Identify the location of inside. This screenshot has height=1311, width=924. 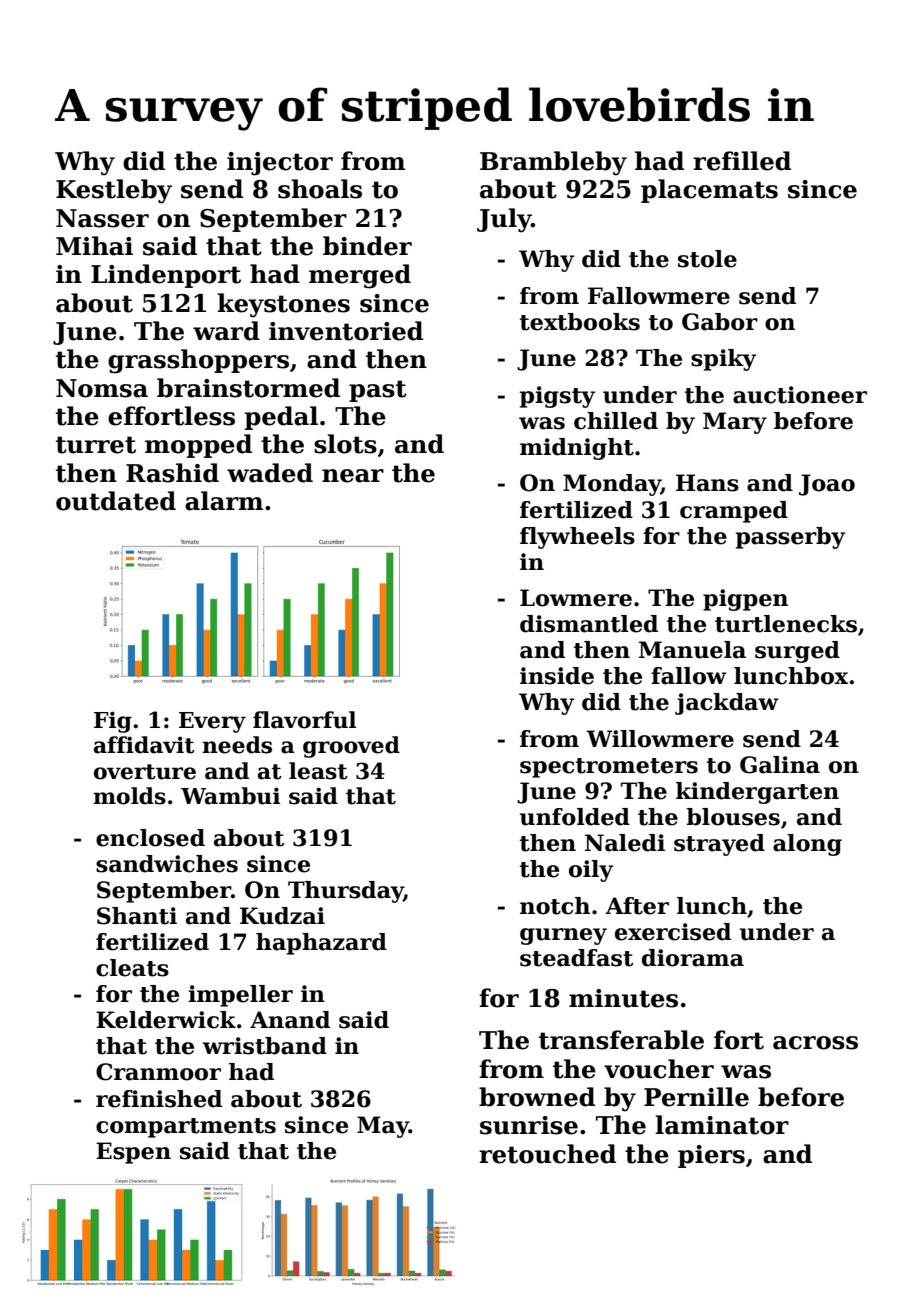
(557, 676).
